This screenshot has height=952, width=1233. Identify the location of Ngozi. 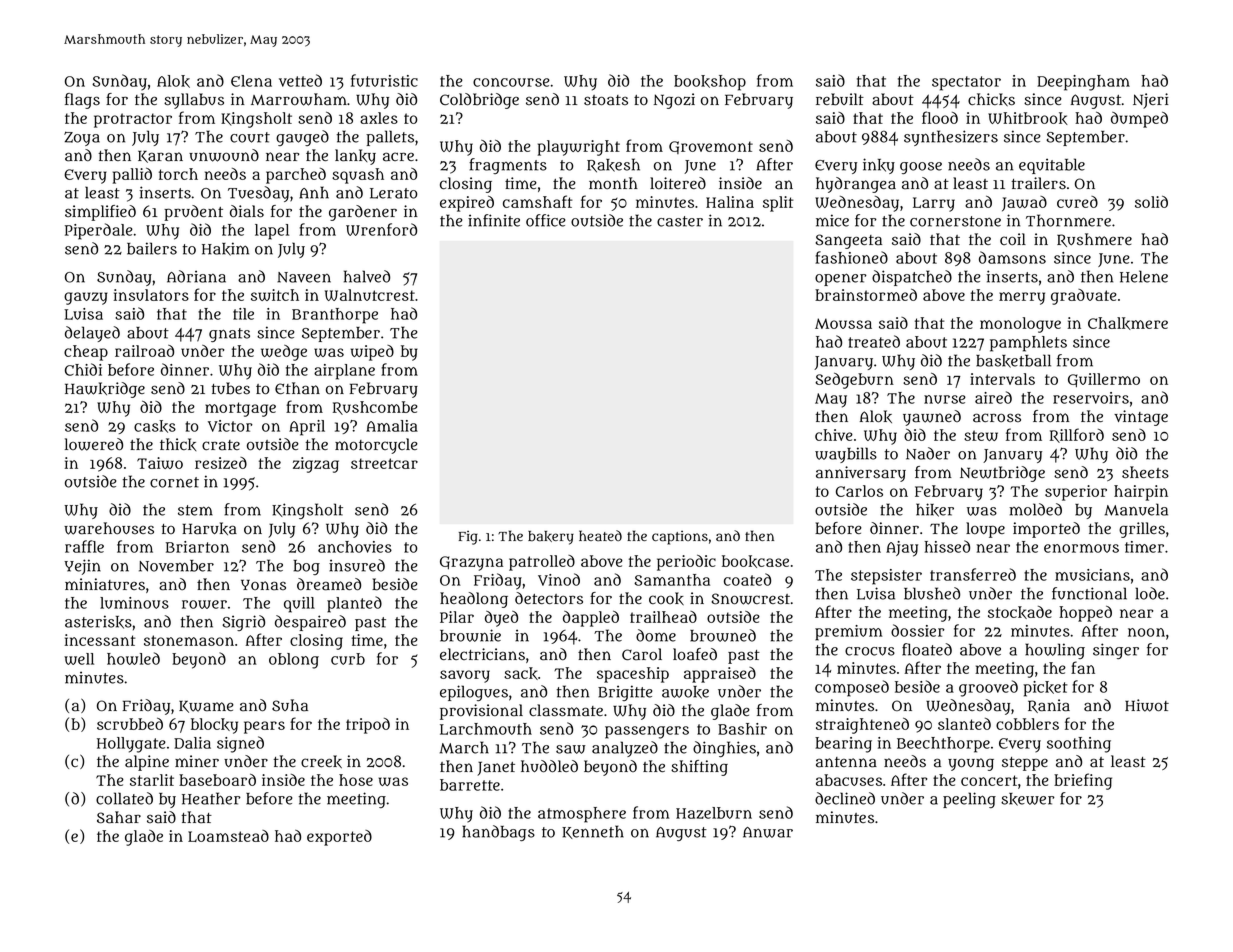
(674, 101).
